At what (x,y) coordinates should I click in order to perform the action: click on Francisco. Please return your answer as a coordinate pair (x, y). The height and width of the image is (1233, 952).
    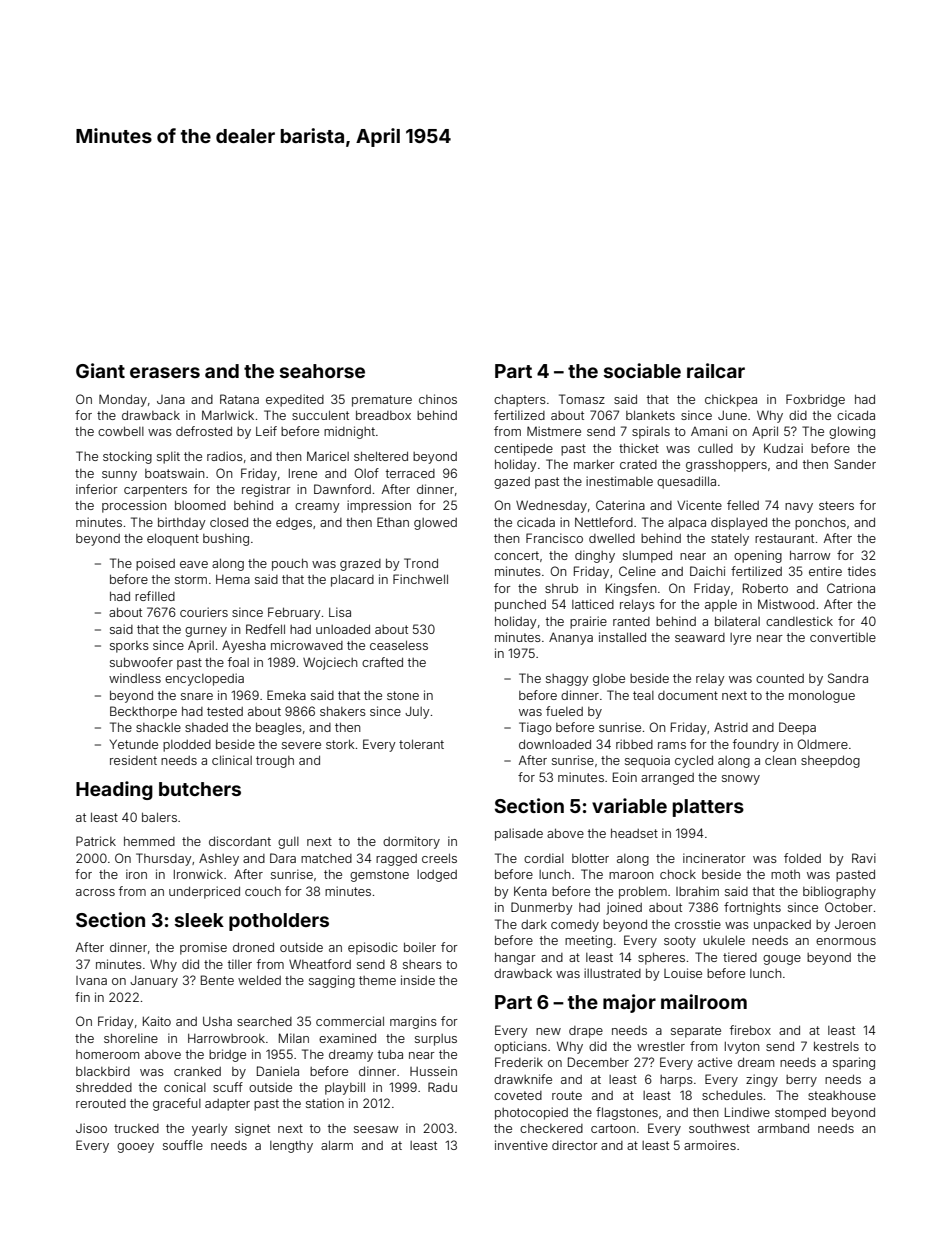
    Looking at the image, I should click on (554, 538).
